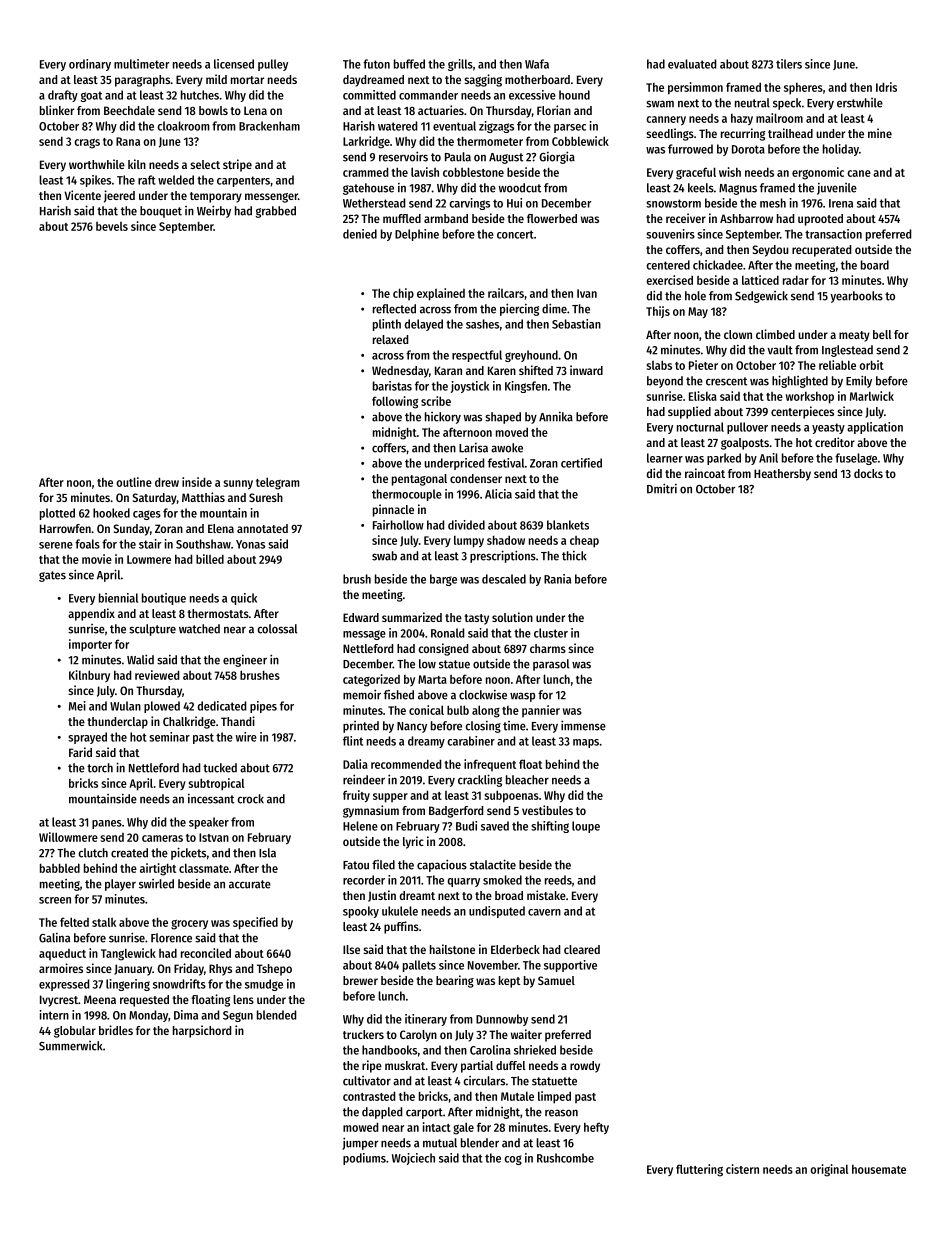 The width and height of the page is (952, 1233). I want to click on quick, so click(244, 599).
